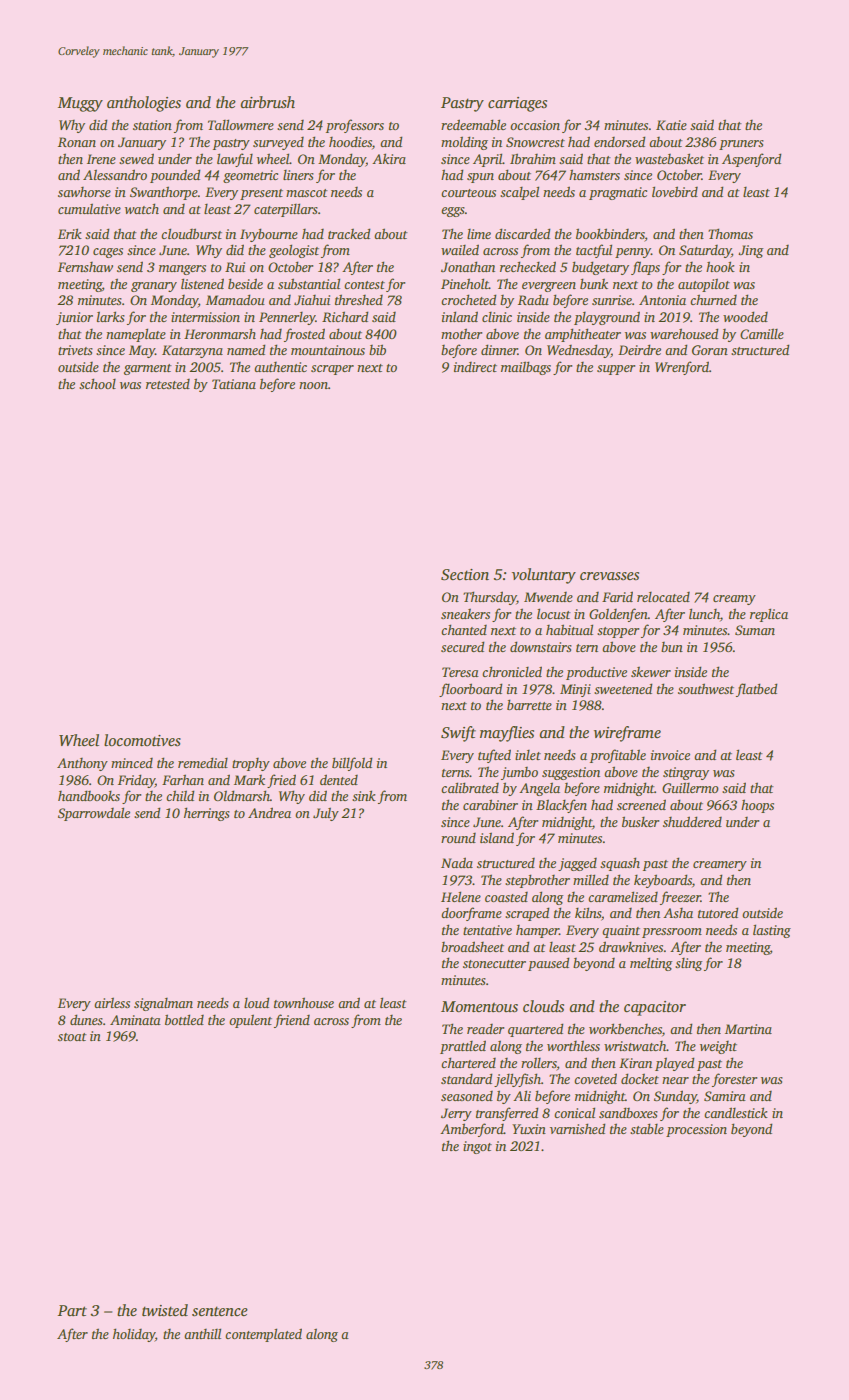 The width and height of the screenshot is (849, 1400). I want to click on bunk, so click(594, 283).
